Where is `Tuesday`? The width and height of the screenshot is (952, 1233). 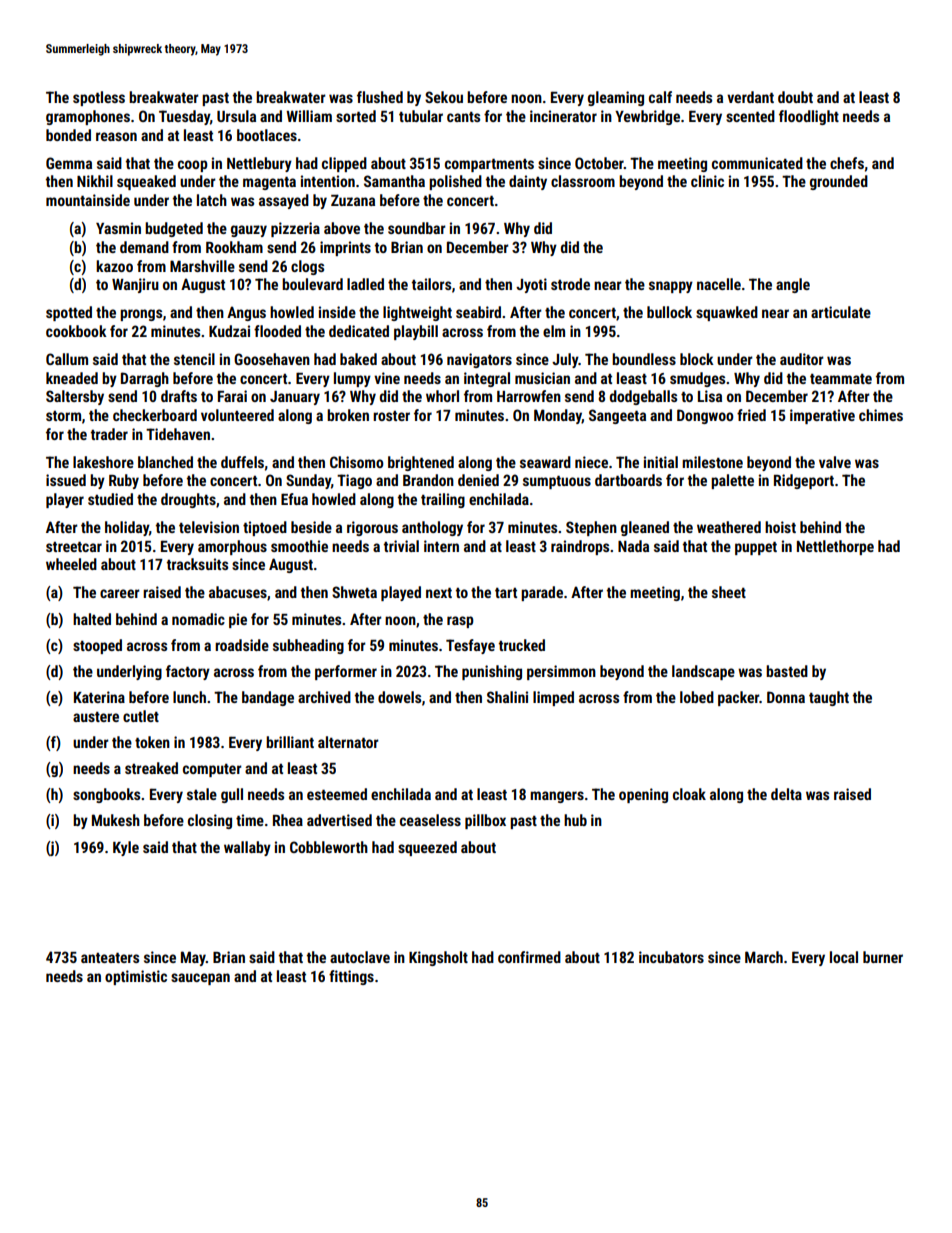
Tuesday is located at coordinates (184, 117).
